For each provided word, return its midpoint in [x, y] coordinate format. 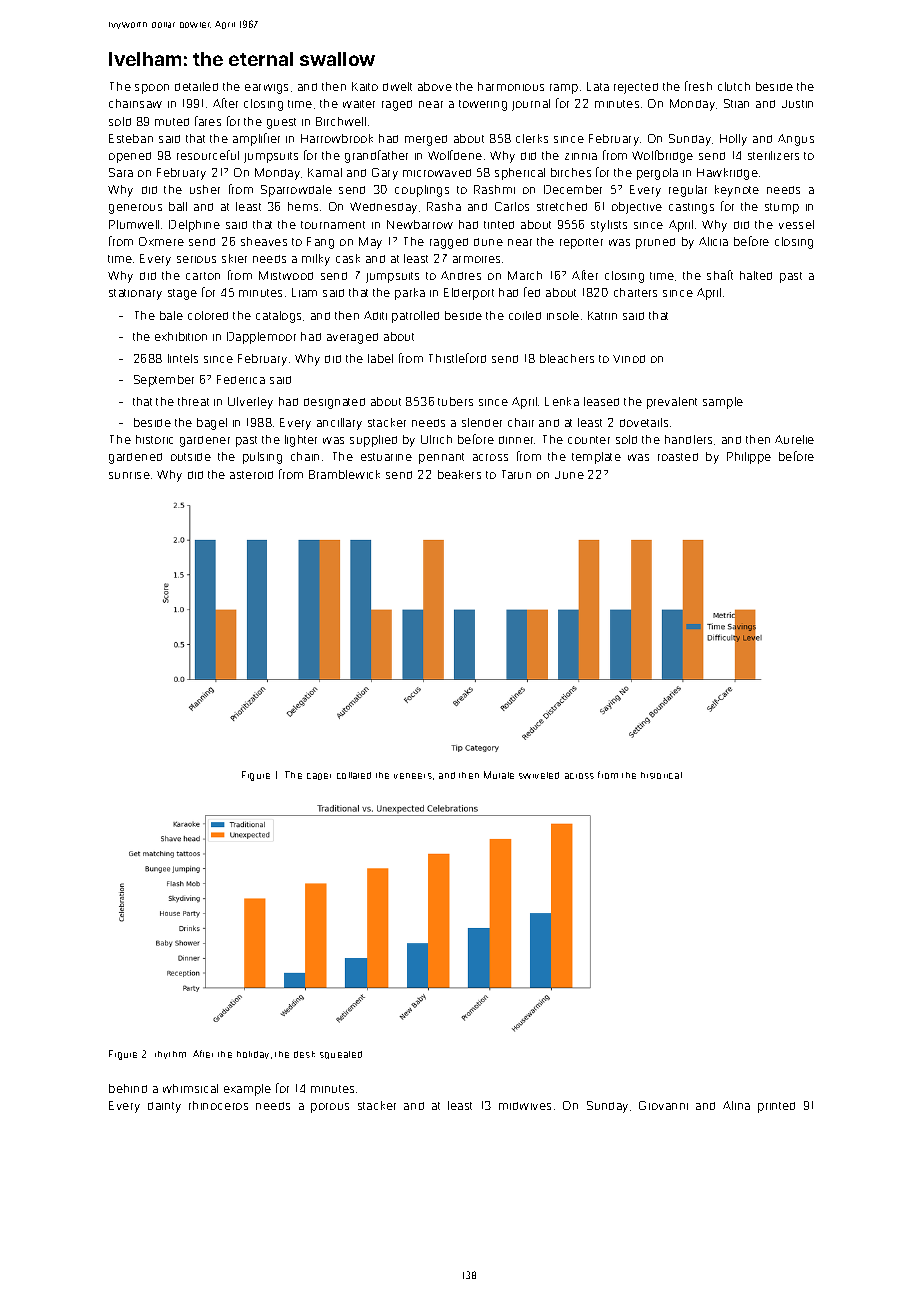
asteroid [251, 475]
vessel [796, 224]
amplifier [256, 139]
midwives [525, 1106]
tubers [455, 401]
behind [128, 1088]
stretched [562, 206]
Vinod [629, 359]
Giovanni [663, 1105]
